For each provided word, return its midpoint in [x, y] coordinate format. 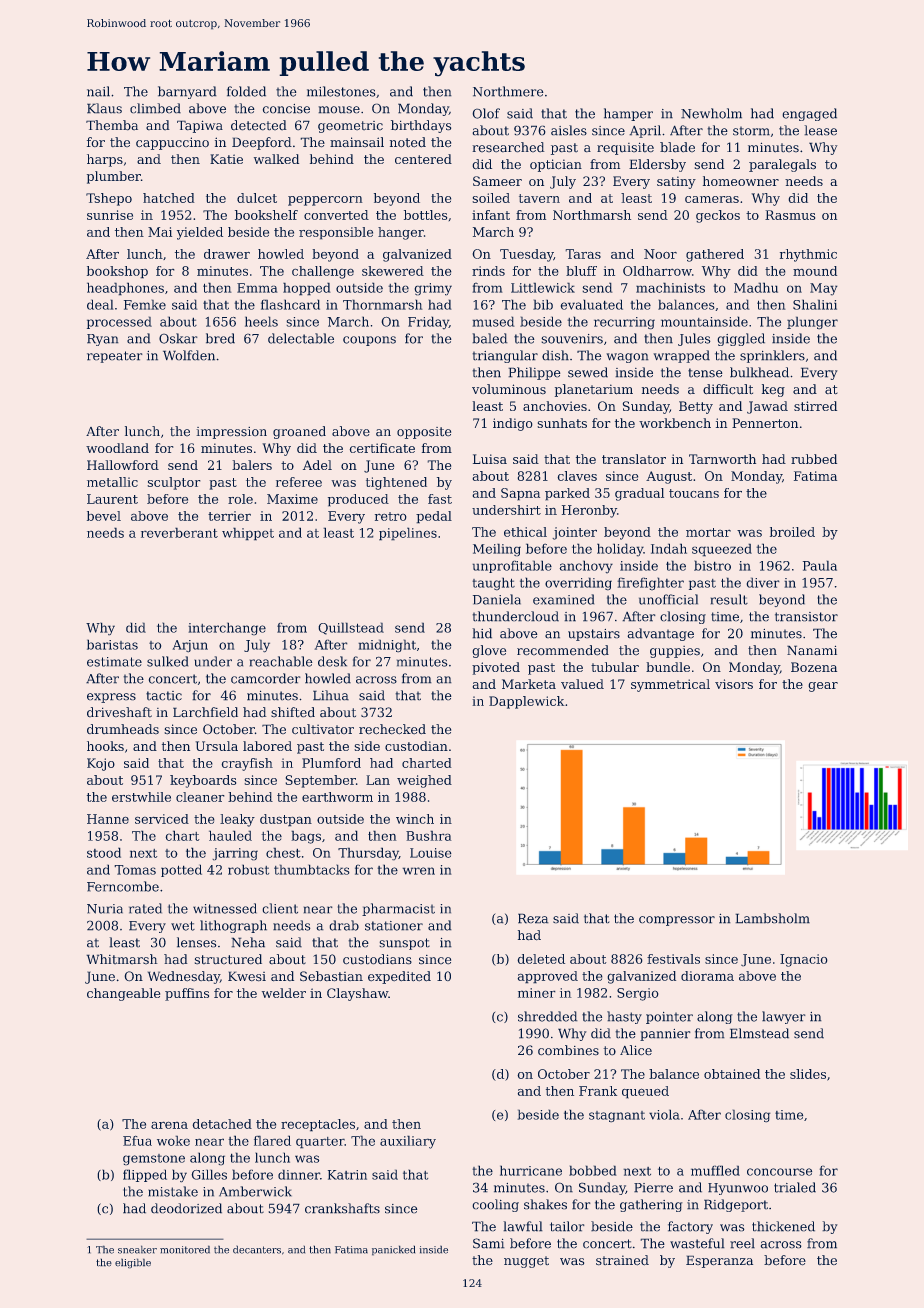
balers [252, 465]
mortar [708, 532]
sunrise [110, 215]
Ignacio [804, 960]
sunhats [562, 423]
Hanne [108, 819]
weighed [424, 781]
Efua [137, 1140]
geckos [718, 216]
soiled [491, 198]
